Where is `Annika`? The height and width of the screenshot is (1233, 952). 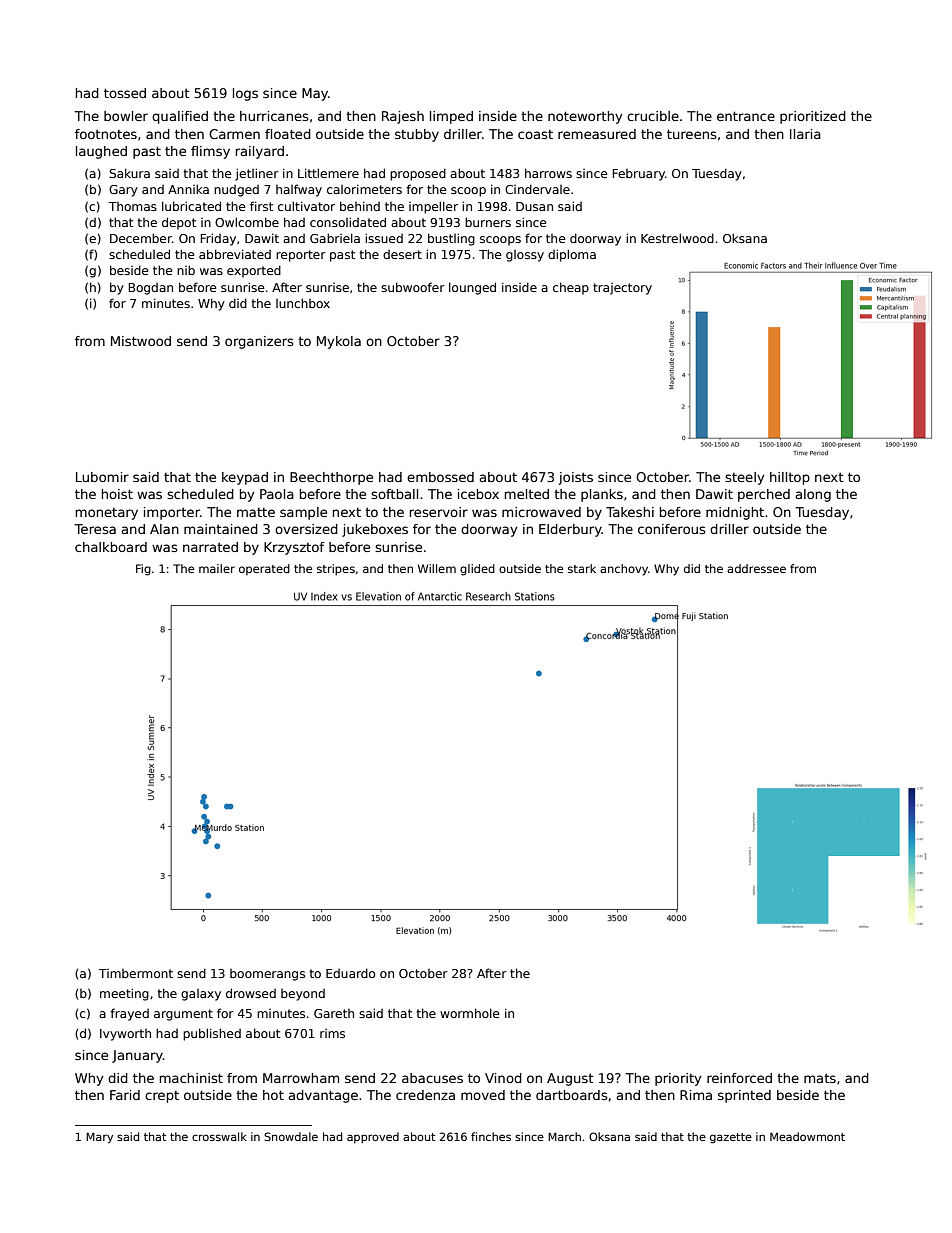
Annika is located at coordinates (188, 189).
